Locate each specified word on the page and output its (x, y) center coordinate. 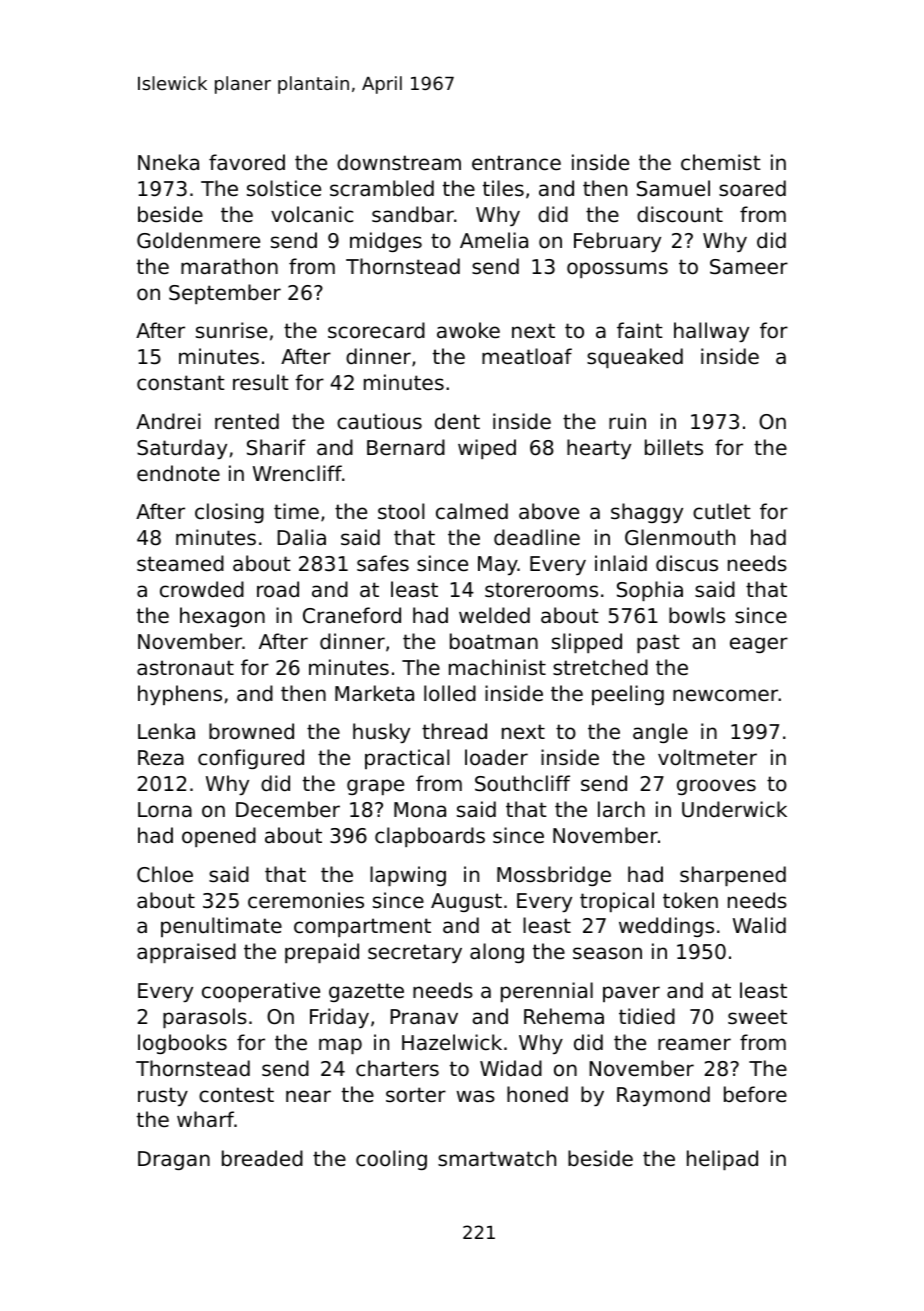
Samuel (673, 188)
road (278, 589)
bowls (697, 615)
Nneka (168, 162)
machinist (497, 667)
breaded (262, 1158)
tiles (503, 188)
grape (375, 787)
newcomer (726, 695)
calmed (472, 511)
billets (674, 447)
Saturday (182, 449)
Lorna (165, 810)
